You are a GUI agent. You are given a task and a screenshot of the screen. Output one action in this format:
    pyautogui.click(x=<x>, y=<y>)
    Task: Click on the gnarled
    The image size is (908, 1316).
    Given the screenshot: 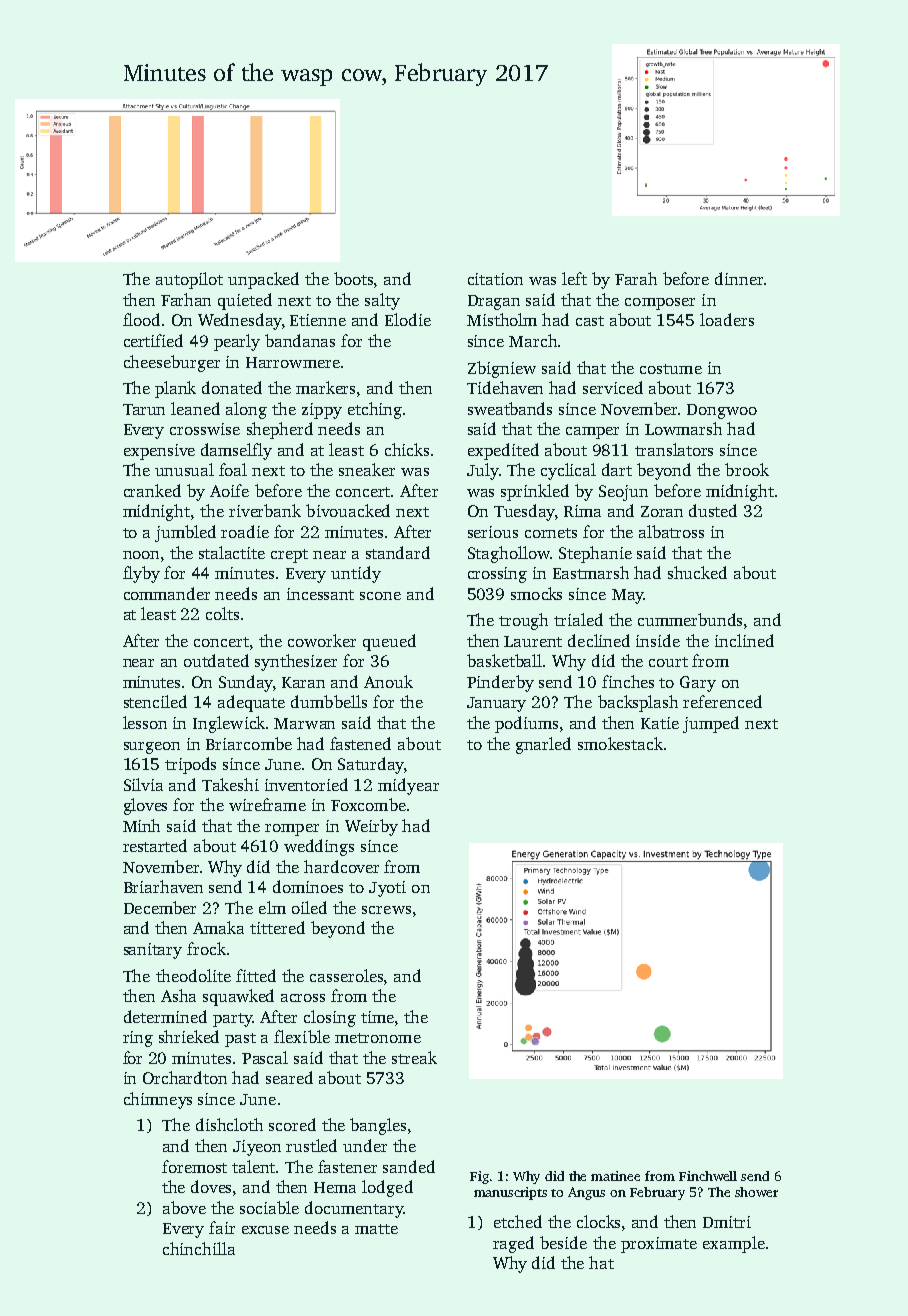 What is the action you would take?
    pyautogui.click(x=543, y=745)
